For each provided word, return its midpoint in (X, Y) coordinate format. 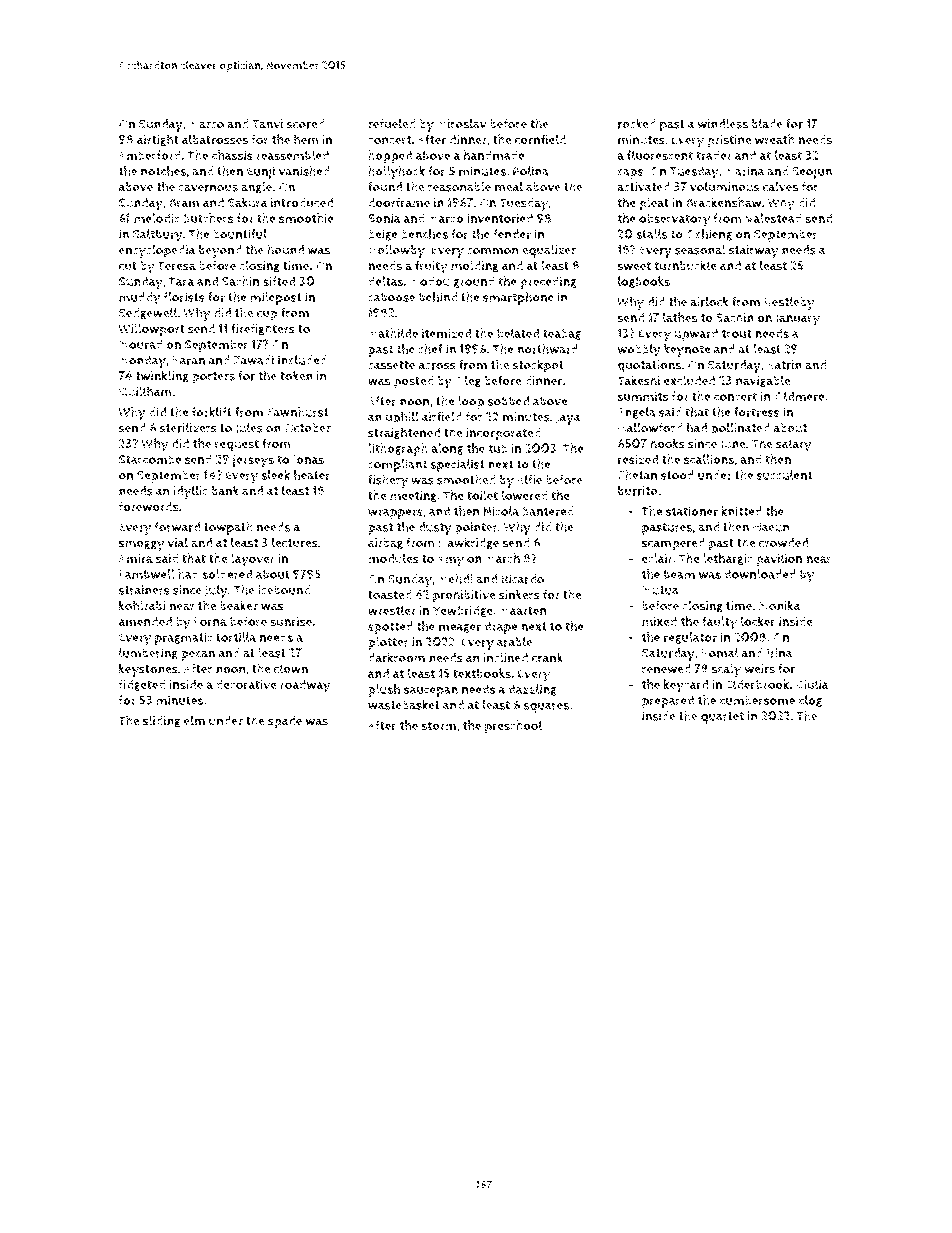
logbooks (644, 282)
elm (194, 720)
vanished (304, 171)
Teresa (177, 266)
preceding (548, 282)
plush (384, 690)
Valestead (773, 218)
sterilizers (188, 428)
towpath (228, 528)
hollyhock (396, 172)
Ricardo (522, 579)
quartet (722, 718)
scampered (673, 544)
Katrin (784, 365)
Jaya (568, 418)
